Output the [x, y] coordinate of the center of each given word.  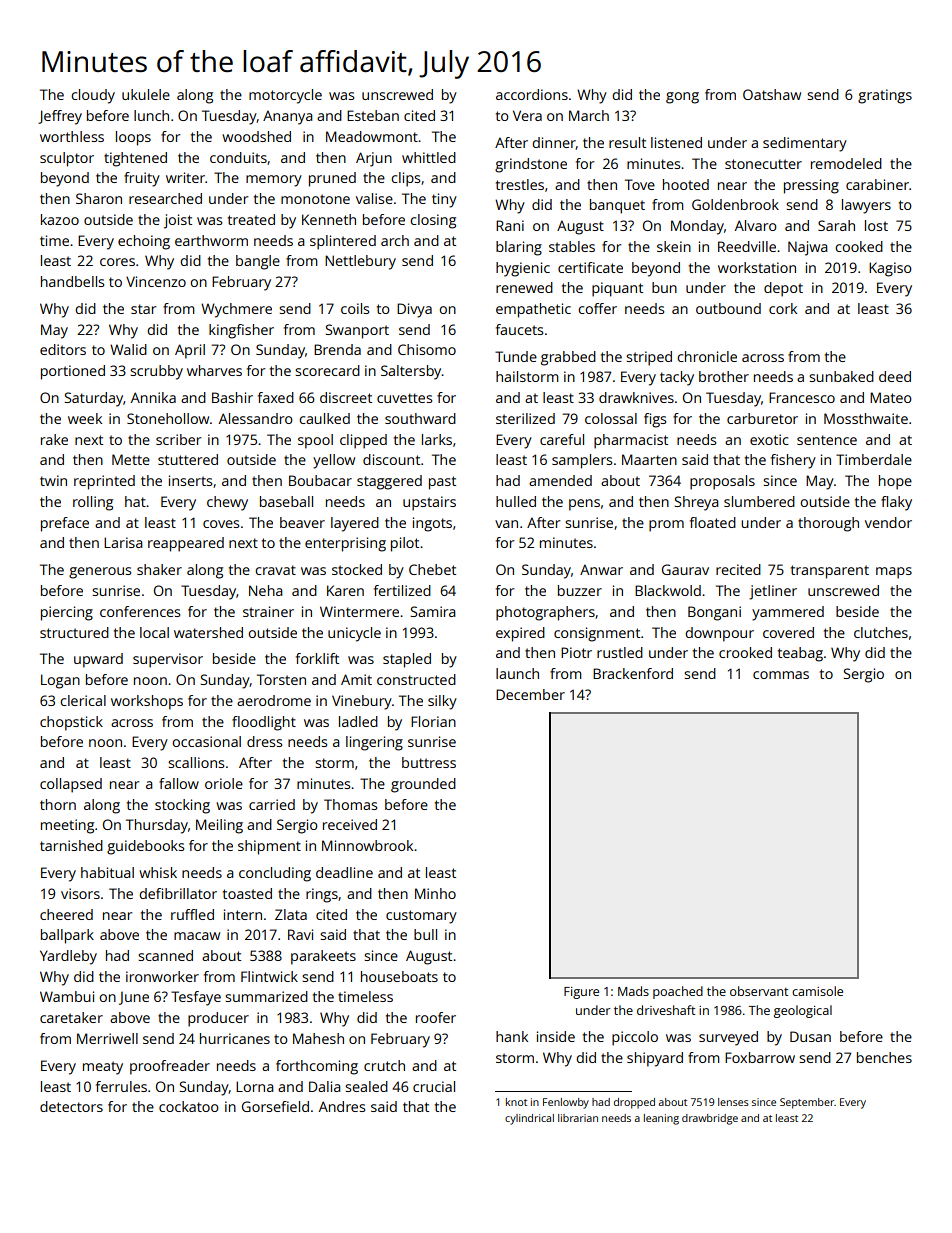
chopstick [71, 723]
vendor [888, 522]
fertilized [402, 590]
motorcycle [285, 96]
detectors [71, 1106]
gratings [885, 96]
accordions [532, 94]
